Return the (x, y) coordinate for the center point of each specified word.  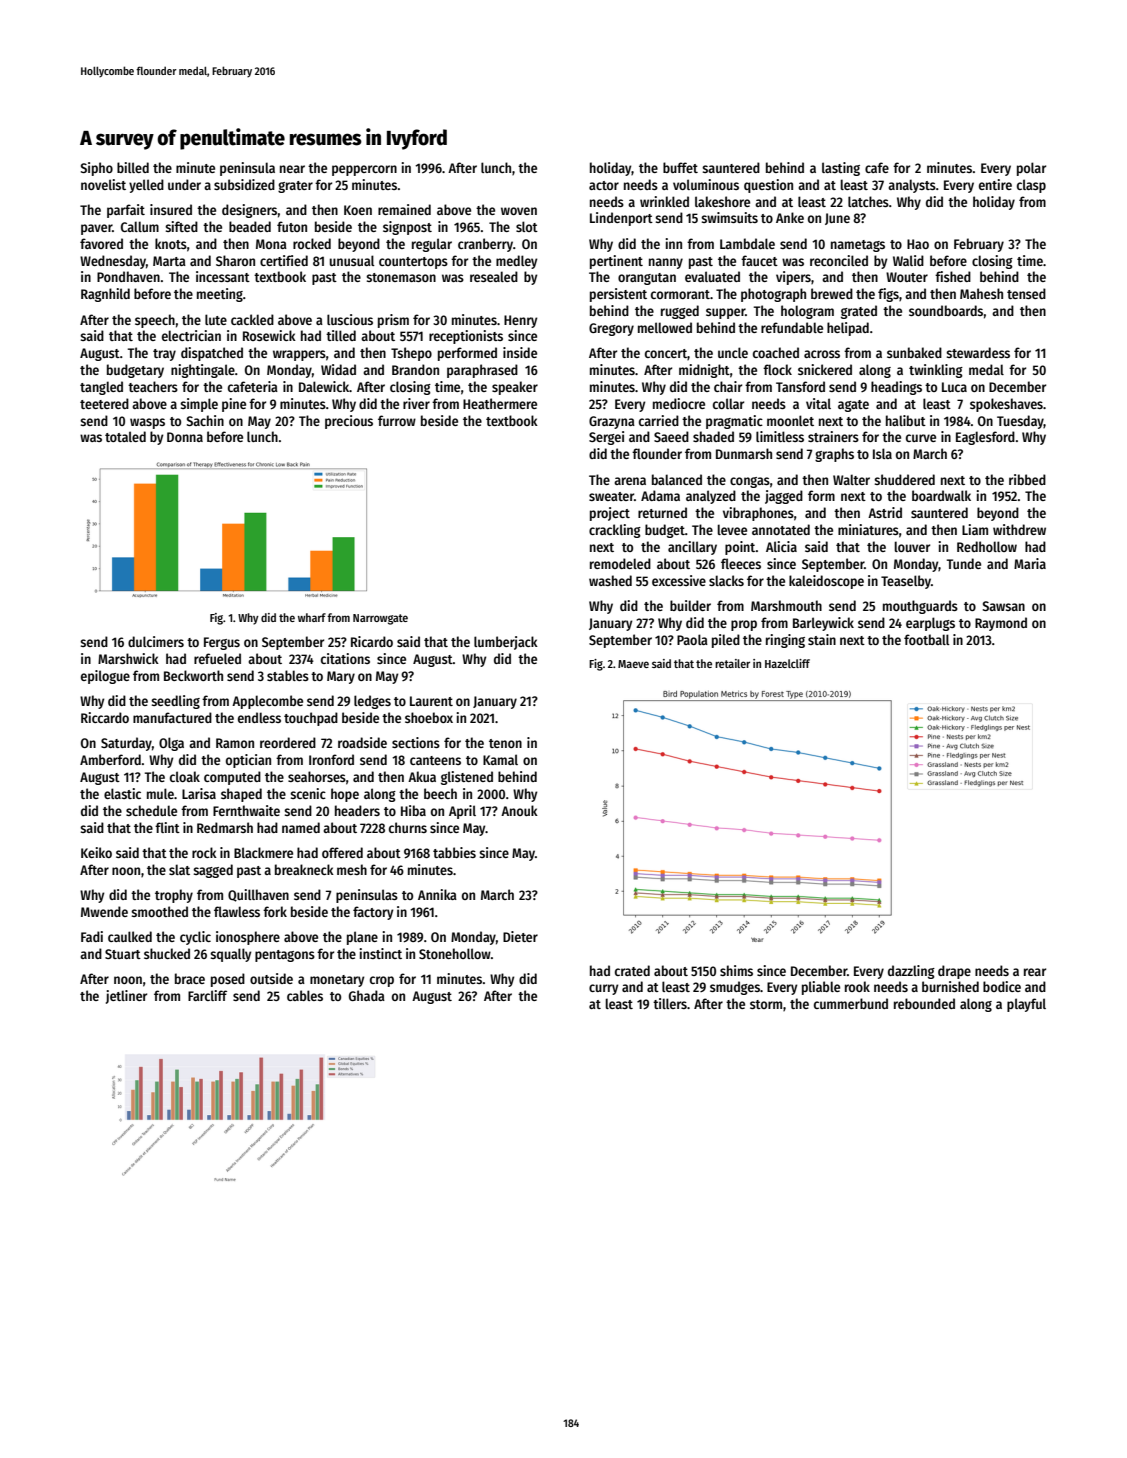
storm (766, 1004)
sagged (213, 871)
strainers (833, 436)
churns (408, 827)
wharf (312, 617)
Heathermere (500, 403)
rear (1035, 972)
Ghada (367, 995)
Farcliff (207, 995)
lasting (841, 169)
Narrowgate (380, 619)
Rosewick (269, 335)
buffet (680, 167)
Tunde (964, 563)
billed (133, 167)
